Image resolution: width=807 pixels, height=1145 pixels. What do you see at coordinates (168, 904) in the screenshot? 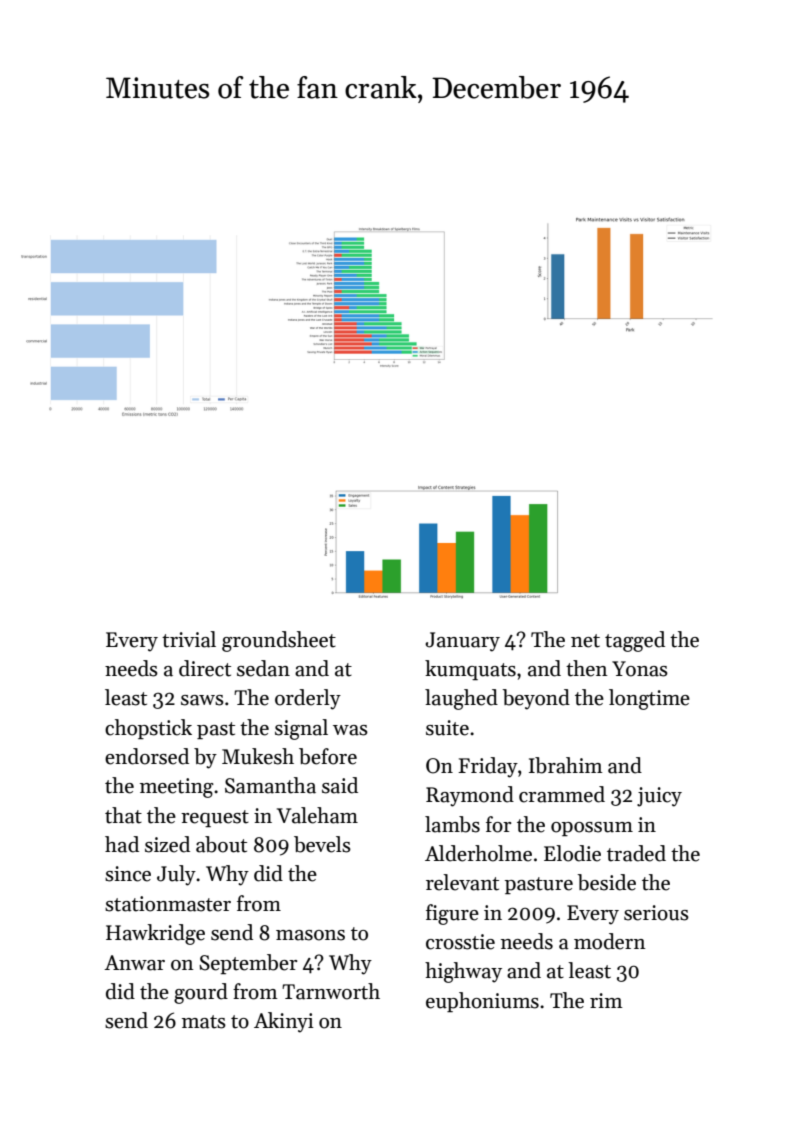
I see `stationmaster` at bounding box center [168, 904].
